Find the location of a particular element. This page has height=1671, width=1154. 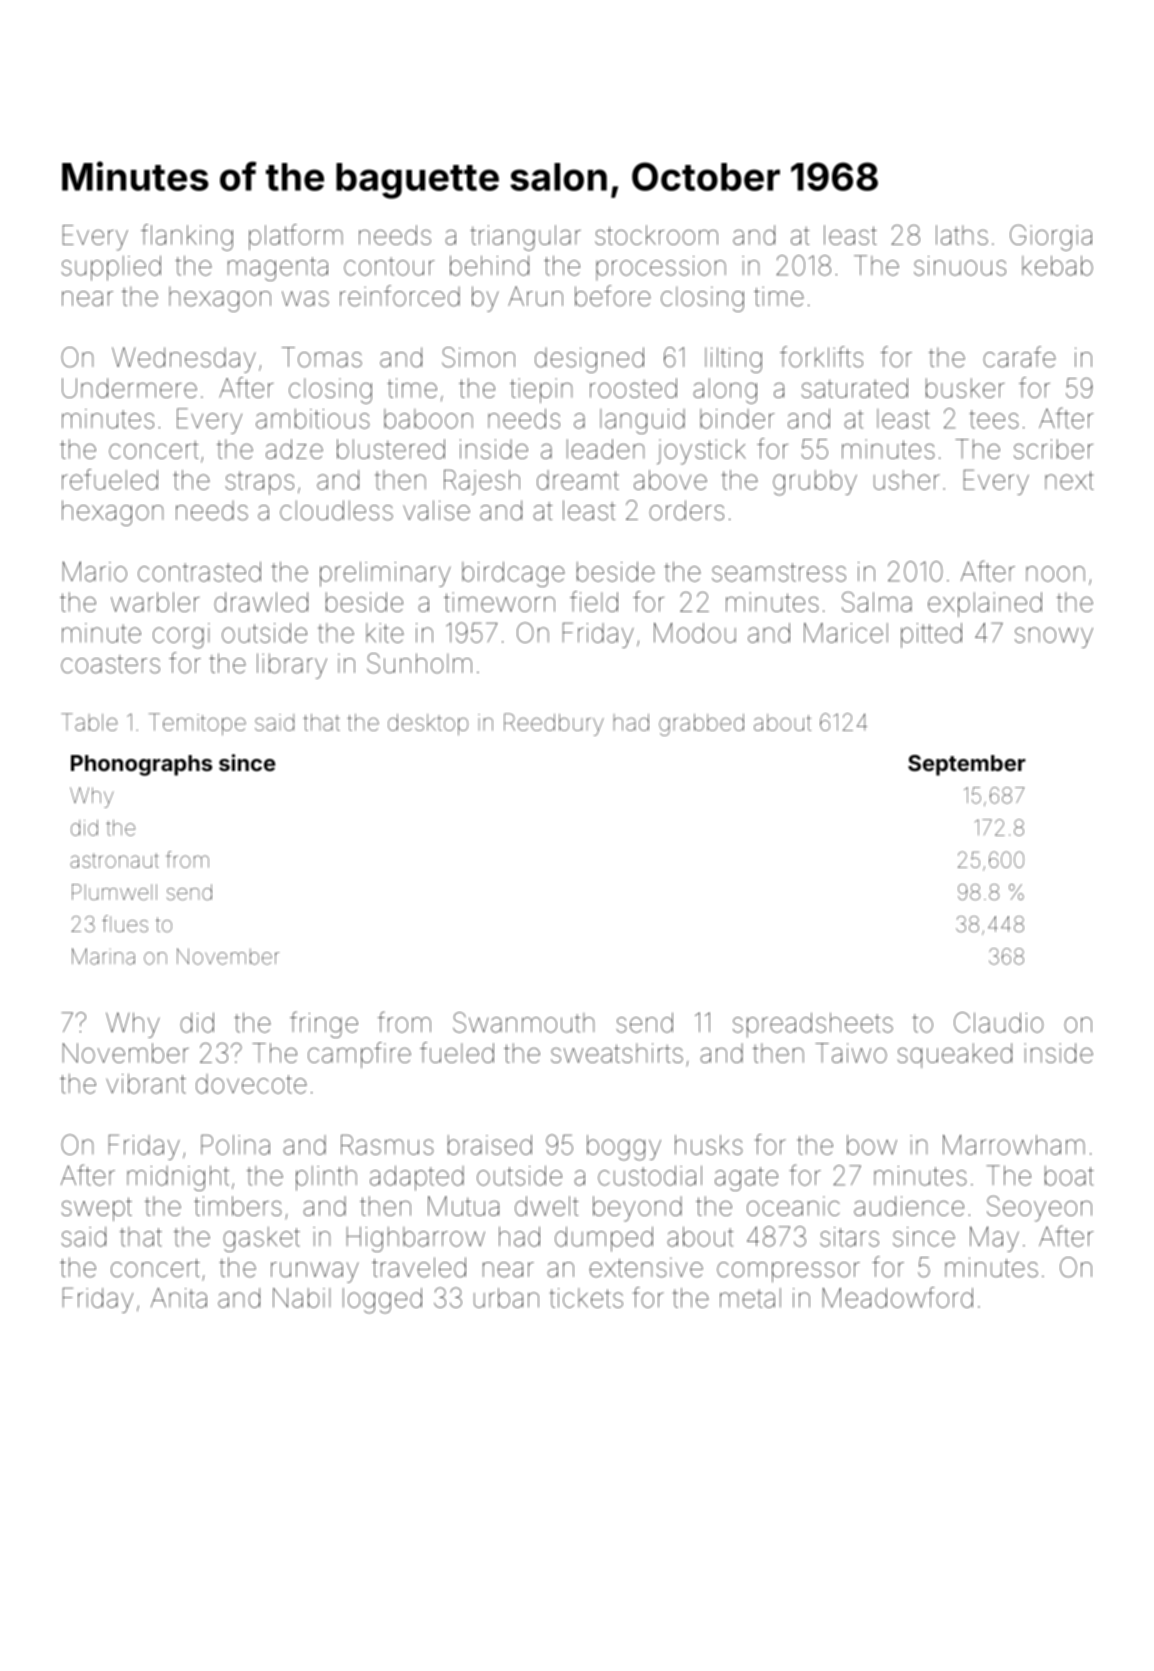

laths is located at coordinates (962, 235).
